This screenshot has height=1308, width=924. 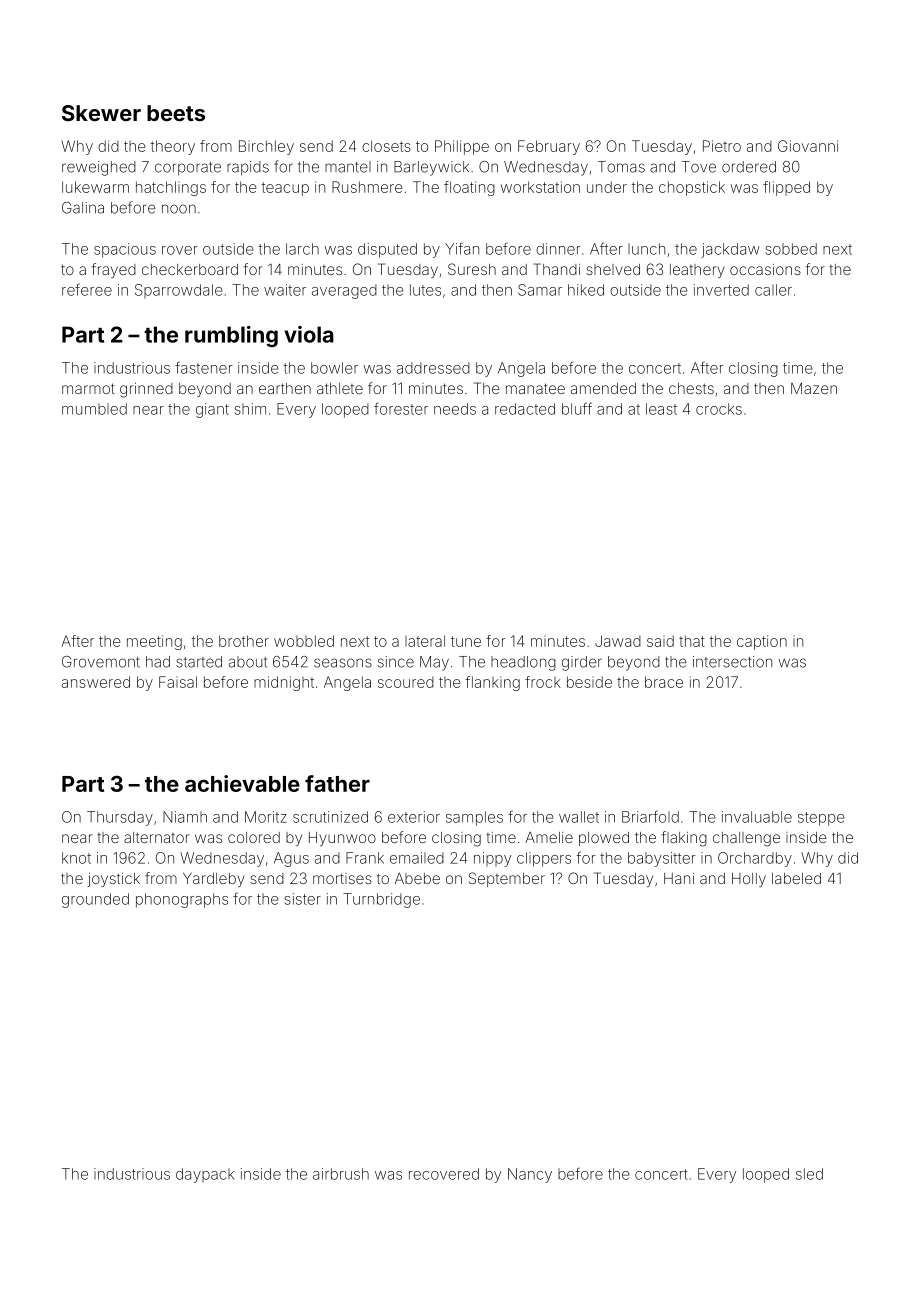 What do you see at coordinates (95, 900) in the screenshot?
I see `grounded` at bounding box center [95, 900].
